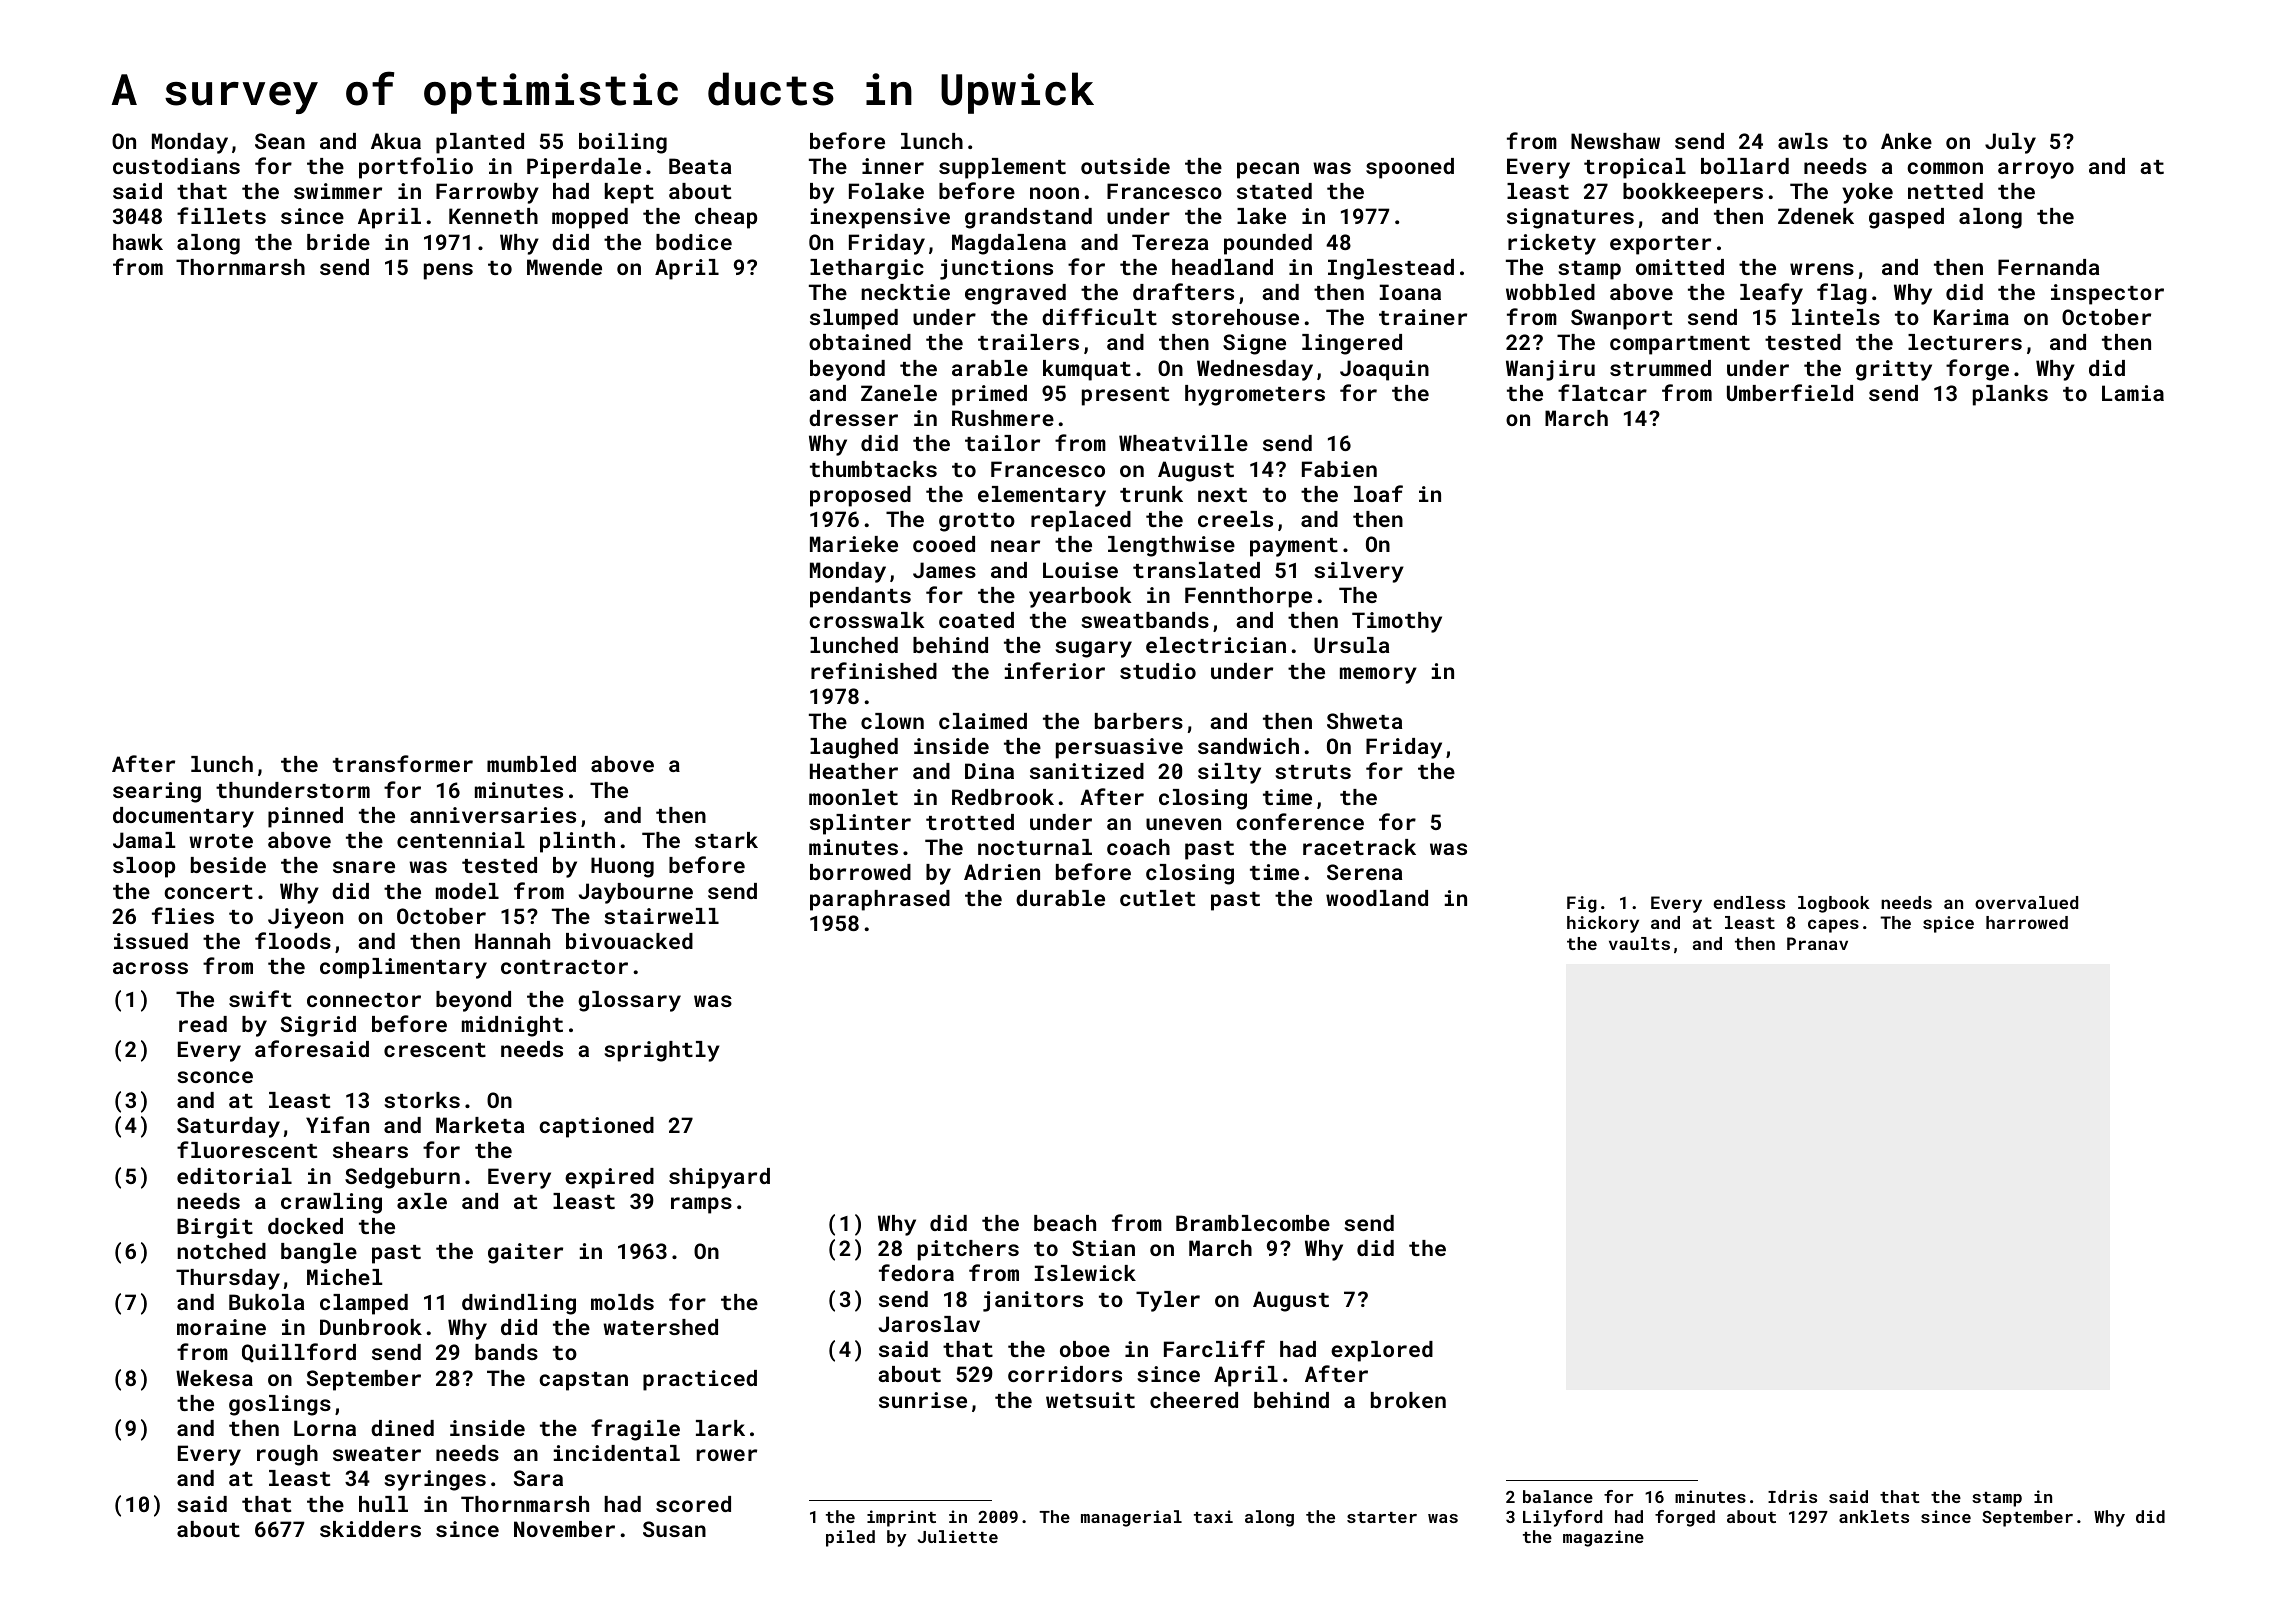 The width and height of the document is (2282, 1614). What do you see at coordinates (944, 570) in the document?
I see `James` at bounding box center [944, 570].
